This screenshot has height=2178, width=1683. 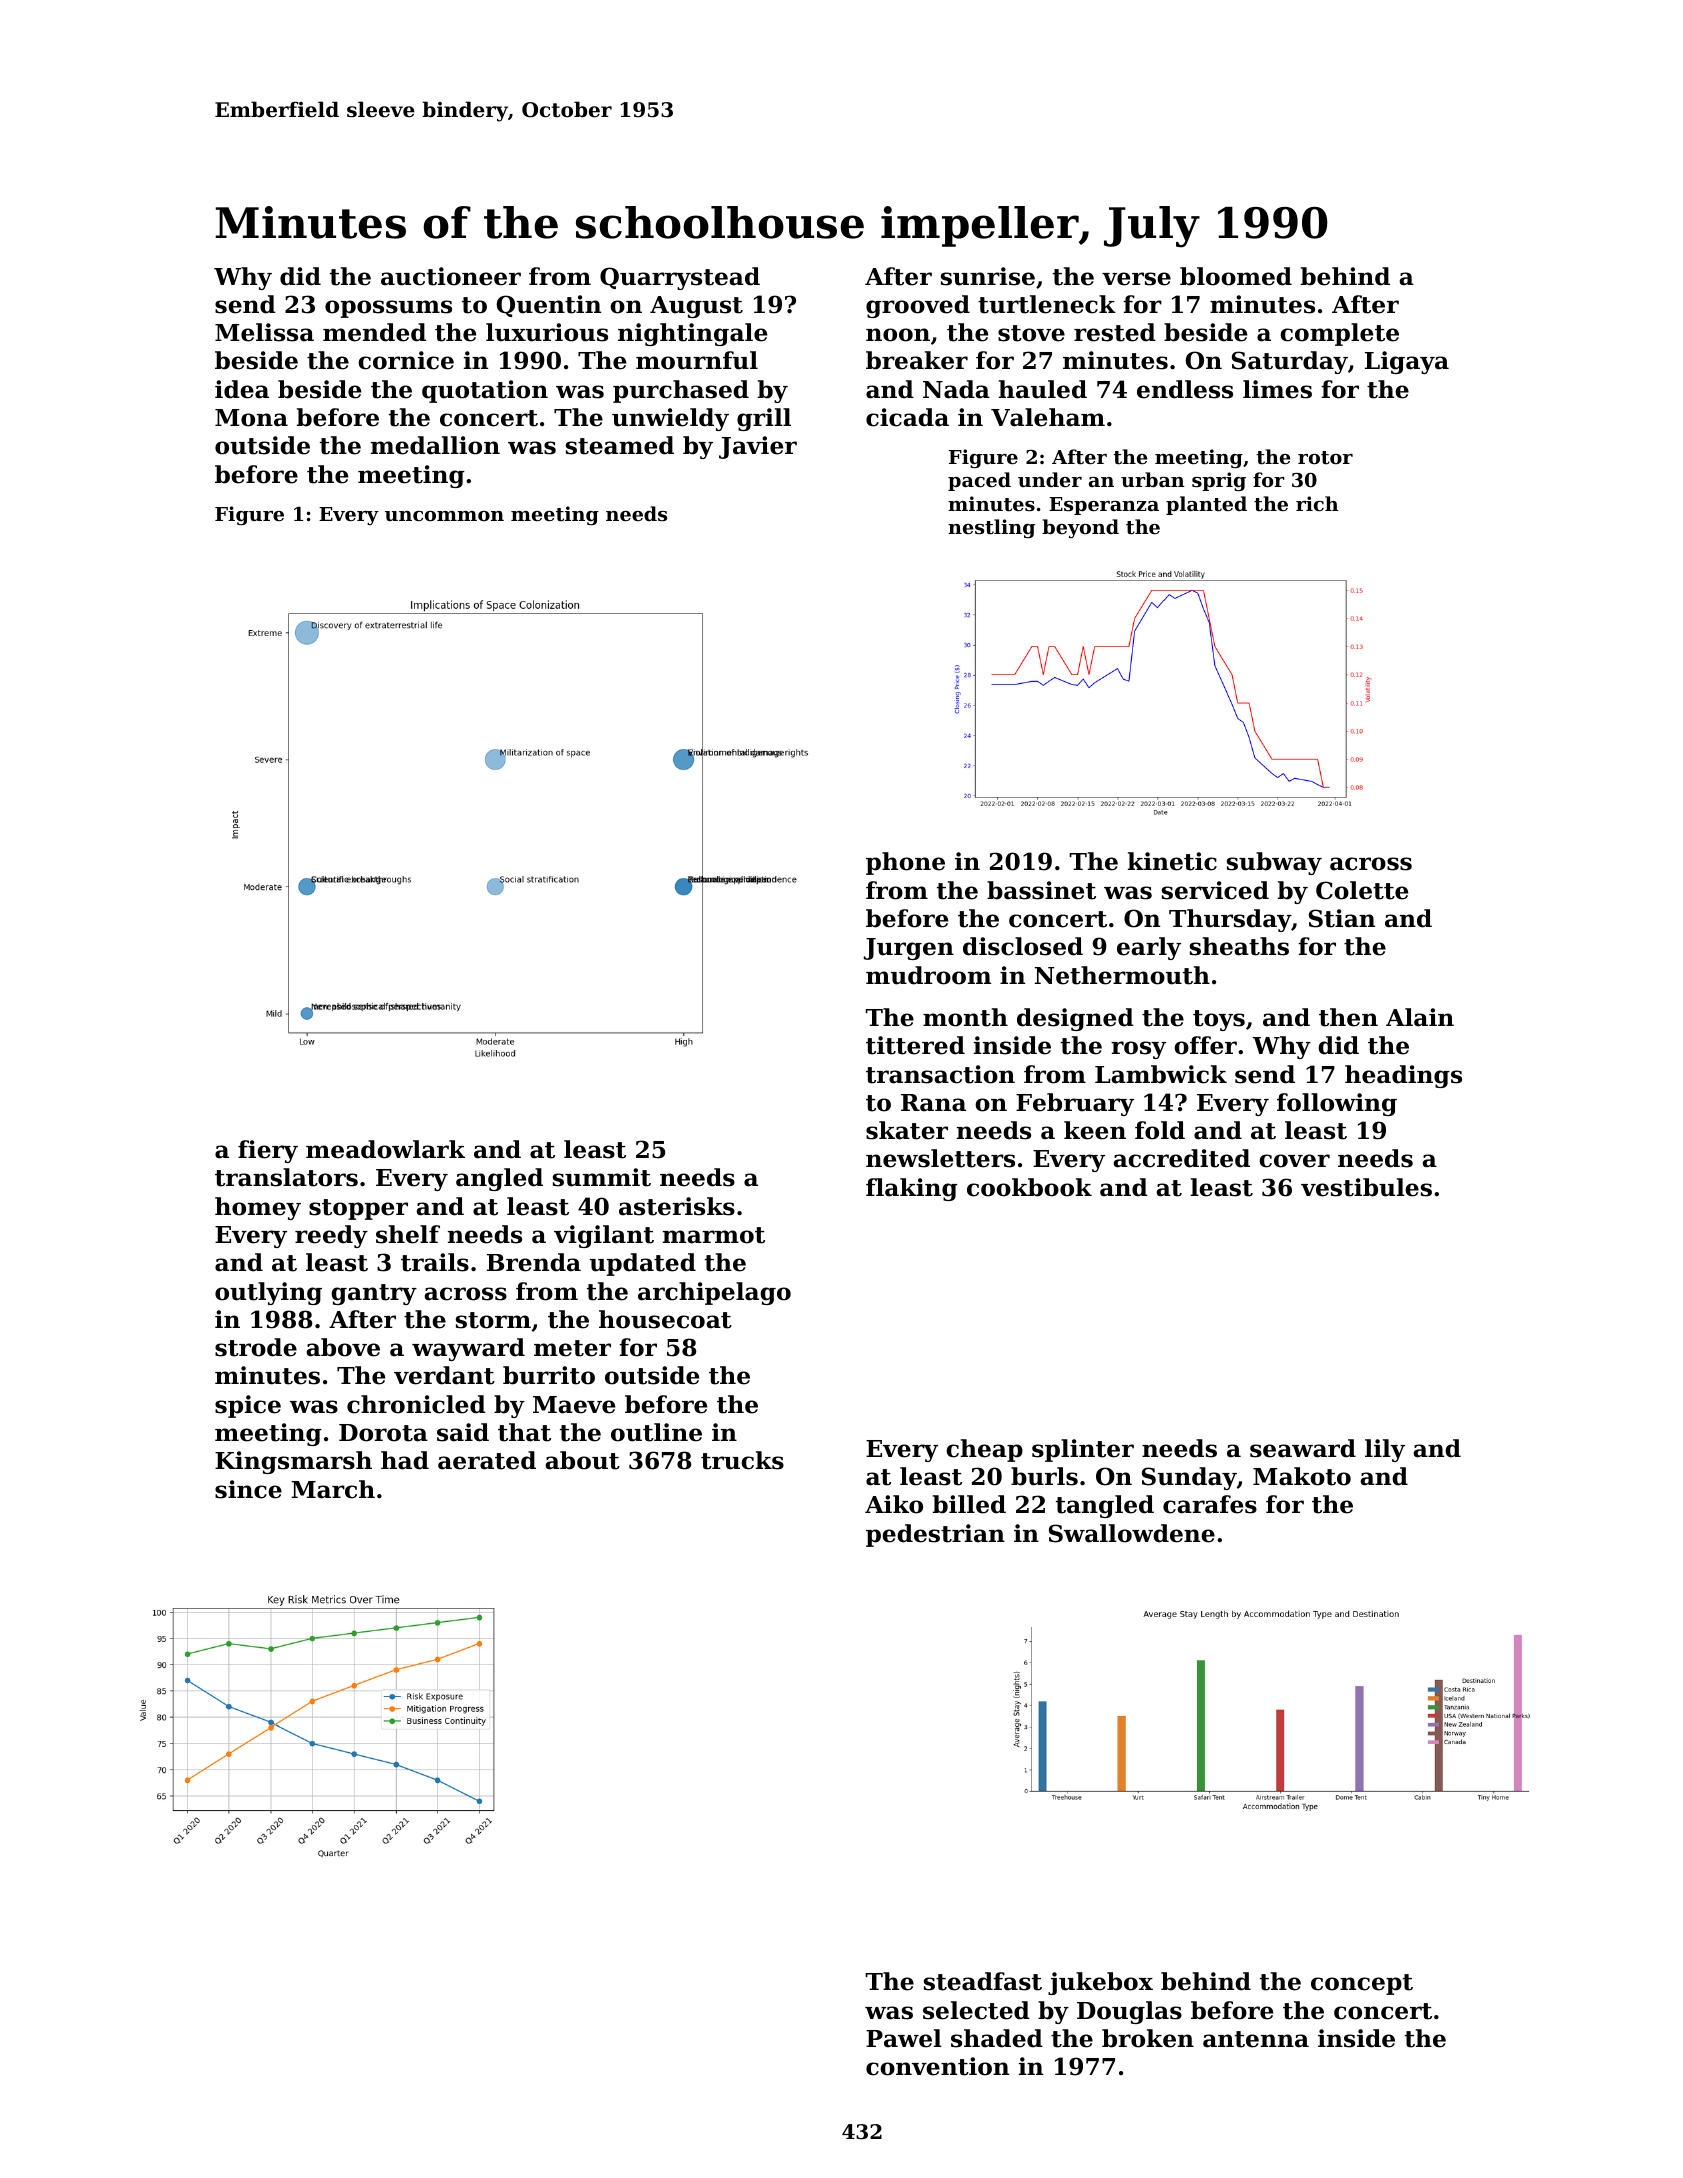 What do you see at coordinates (248, 1489) in the screenshot?
I see `since` at bounding box center [248, 1489].
